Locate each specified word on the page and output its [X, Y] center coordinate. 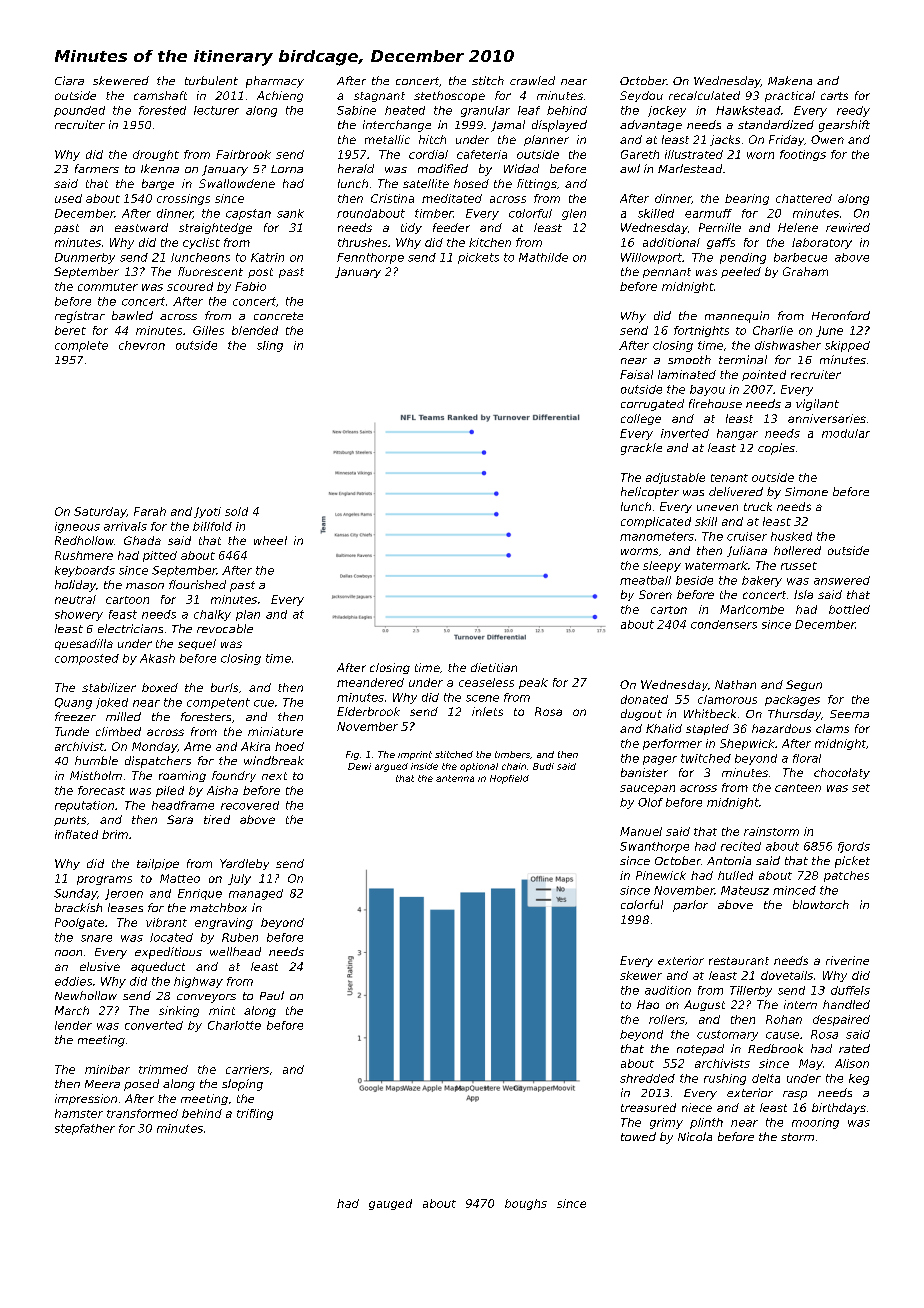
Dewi [359, 766]
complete [81, 346]
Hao [648, 1004]
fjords [854, 847]
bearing [747, 199]
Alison [852, 1063]
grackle [641, 449]
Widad [521, 168]
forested [162, 110]
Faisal [636, 374]
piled [170, 791]
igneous [77, 527]
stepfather [85, 1129]
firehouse [715, 403]
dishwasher [788, 345]
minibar [107, 1069]
